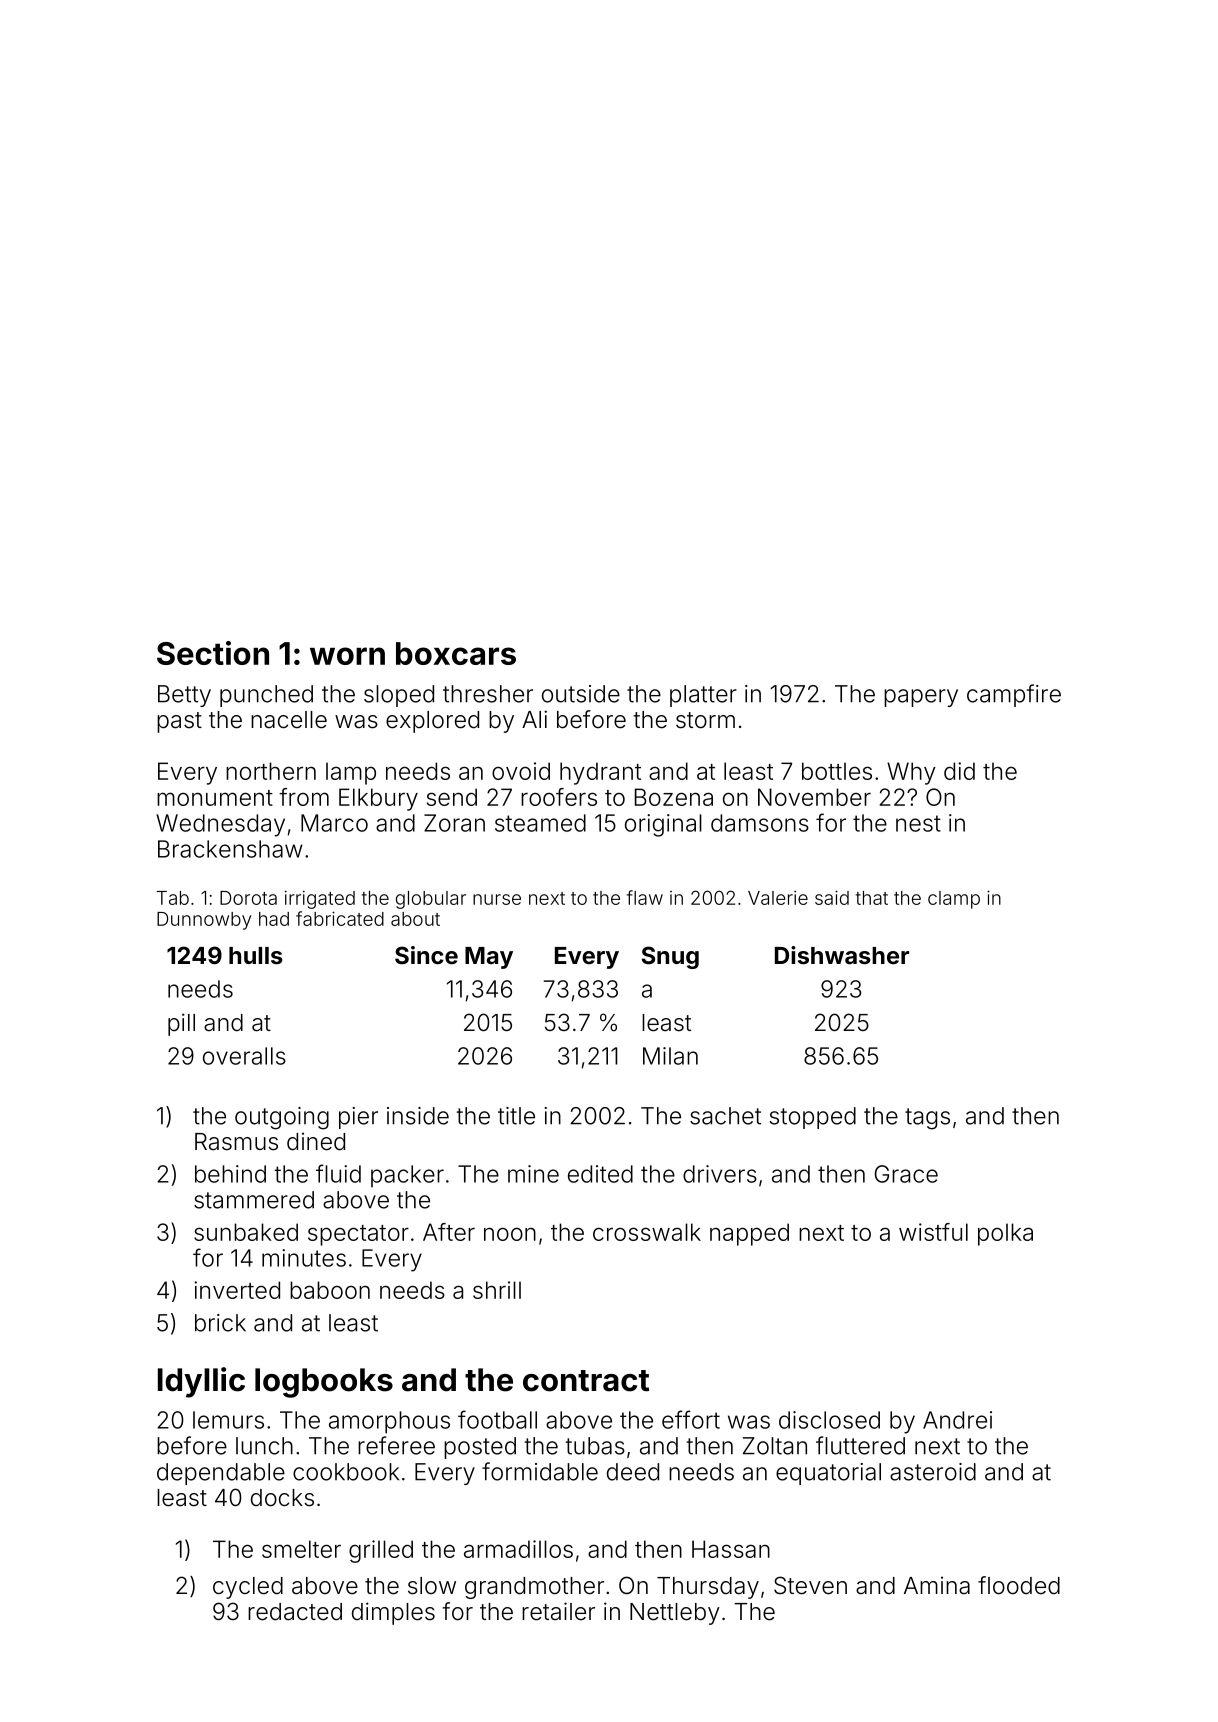 This page has width=1218, height=1722. Describe the element at coordinates (301, 1549) in the page. I see `smelter` at that location.
